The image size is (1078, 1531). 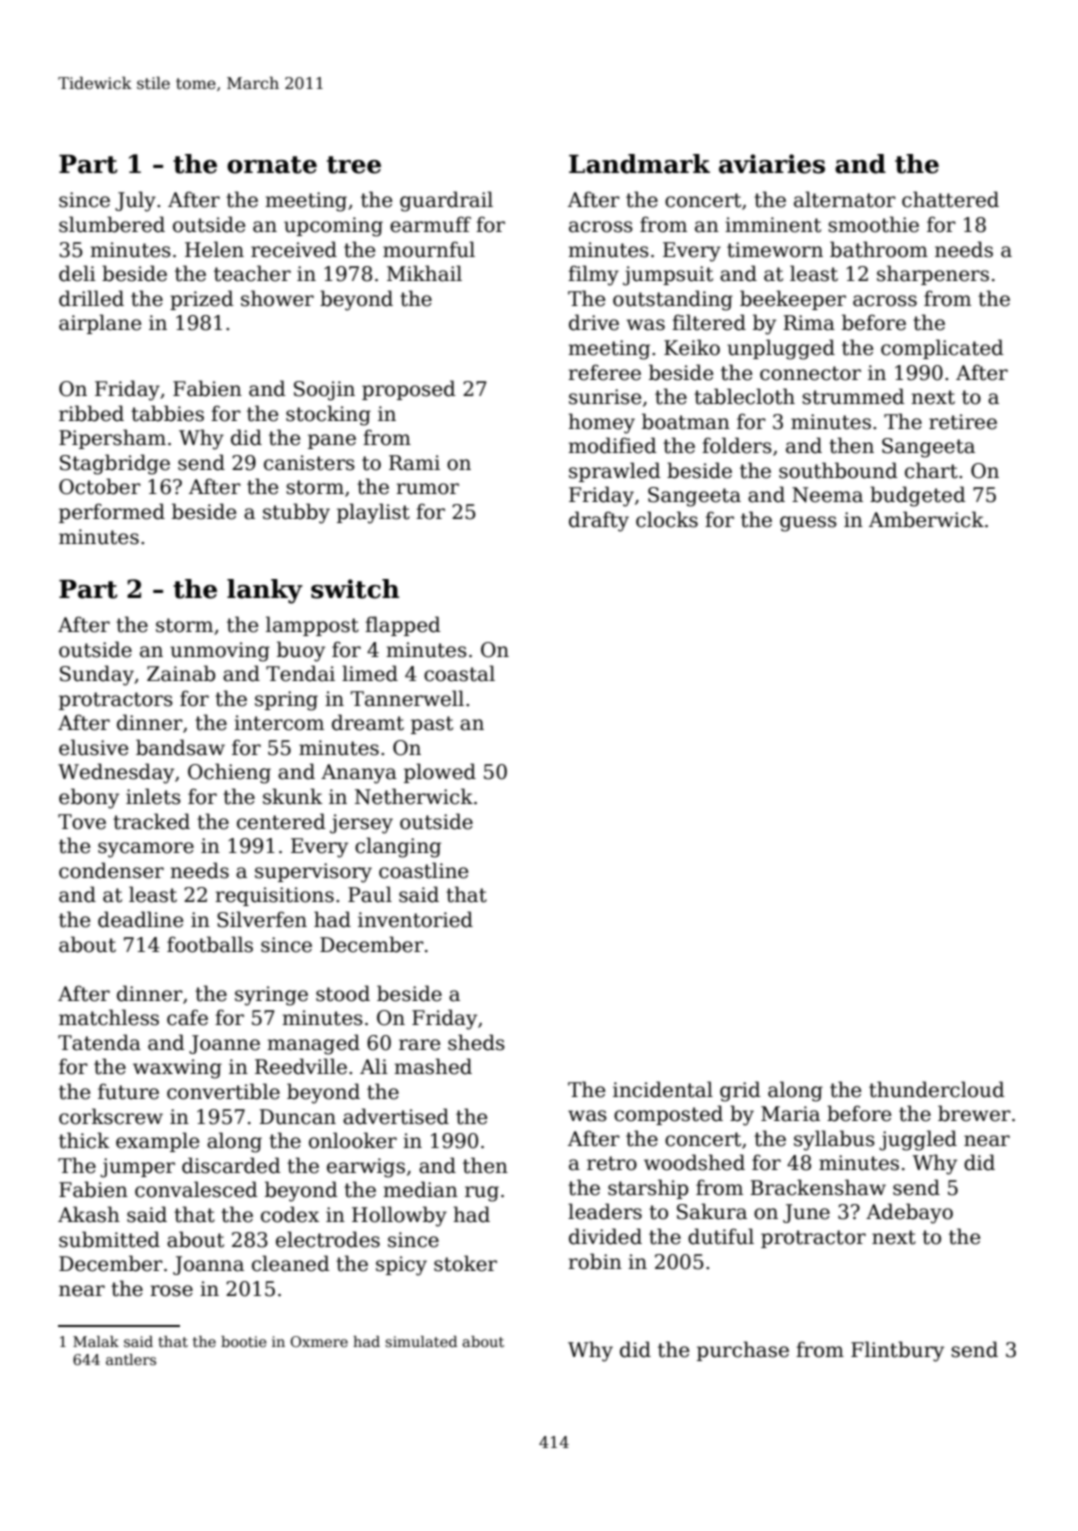 What do you see at coordinates (100, 324) in the page?
I see `airplane` at bounding box center [100, 324].
